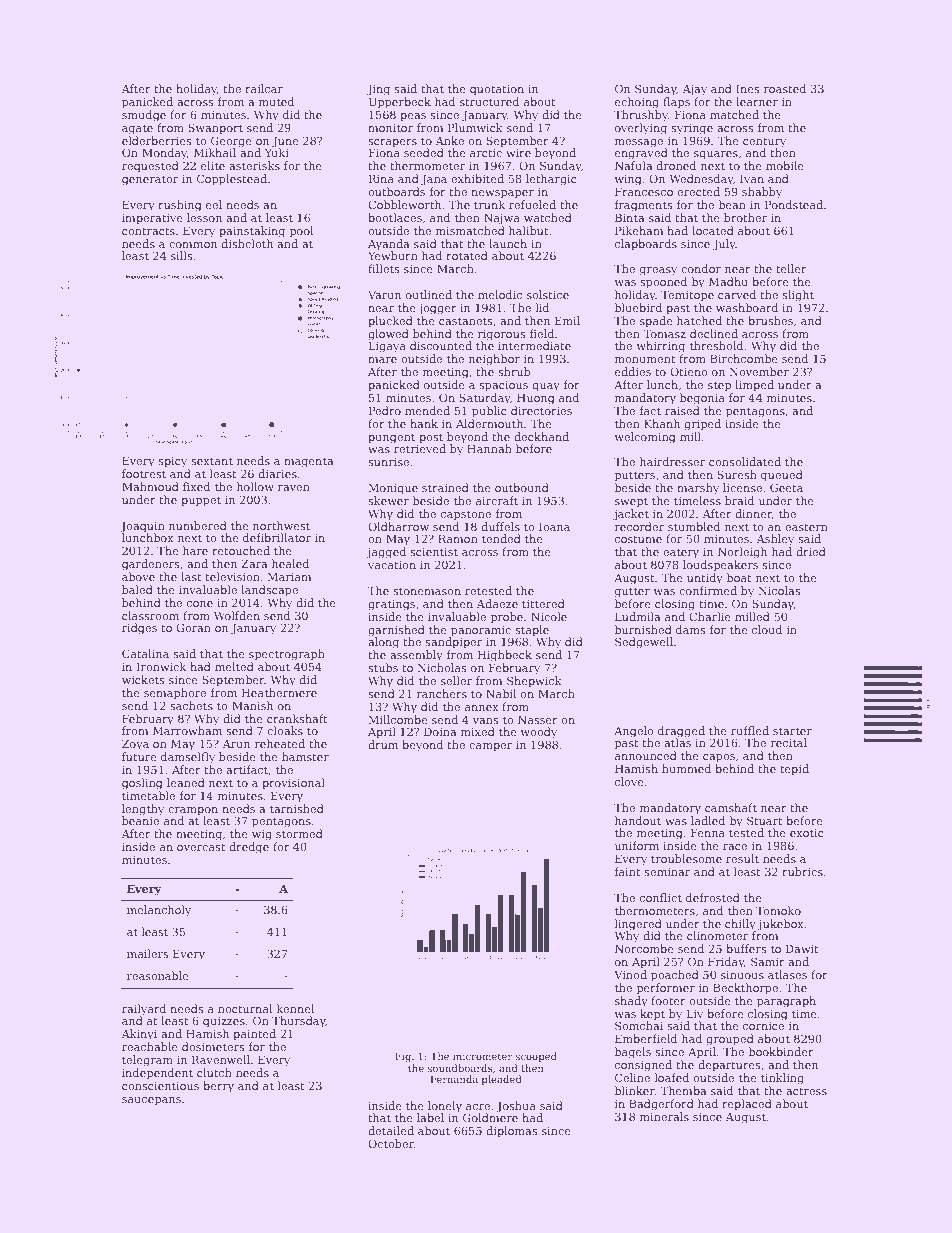  I want to click on Jing, so click(378, 90).
